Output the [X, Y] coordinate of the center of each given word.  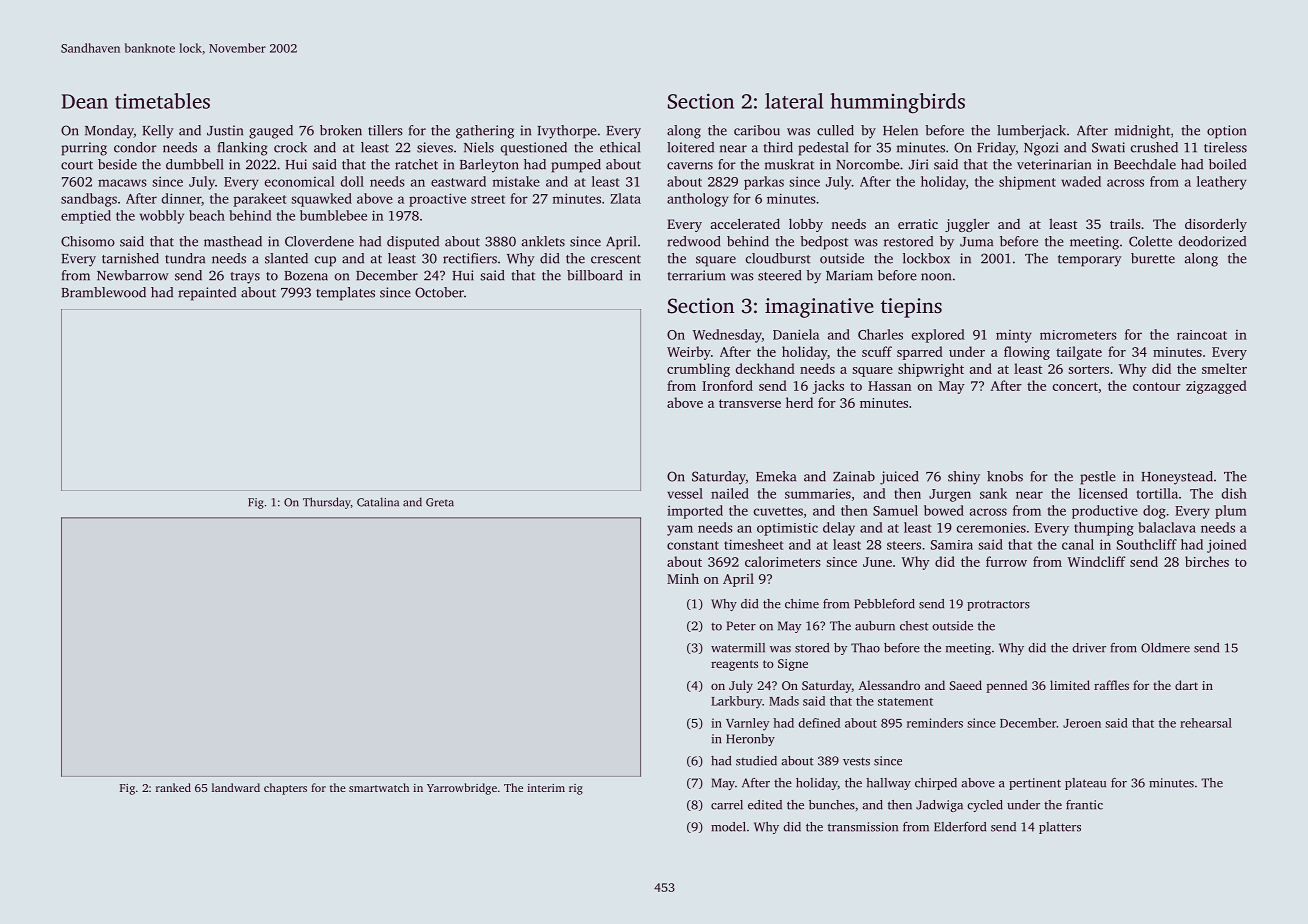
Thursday [327, 503]
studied [756, 761]
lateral [794, 101]
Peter [741, 626]
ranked [173, 787]
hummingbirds [898, 103]
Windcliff [1097, 561]
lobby [806, 225]
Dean [85, 101]
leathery [1222, 183]
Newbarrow [133, 275]
